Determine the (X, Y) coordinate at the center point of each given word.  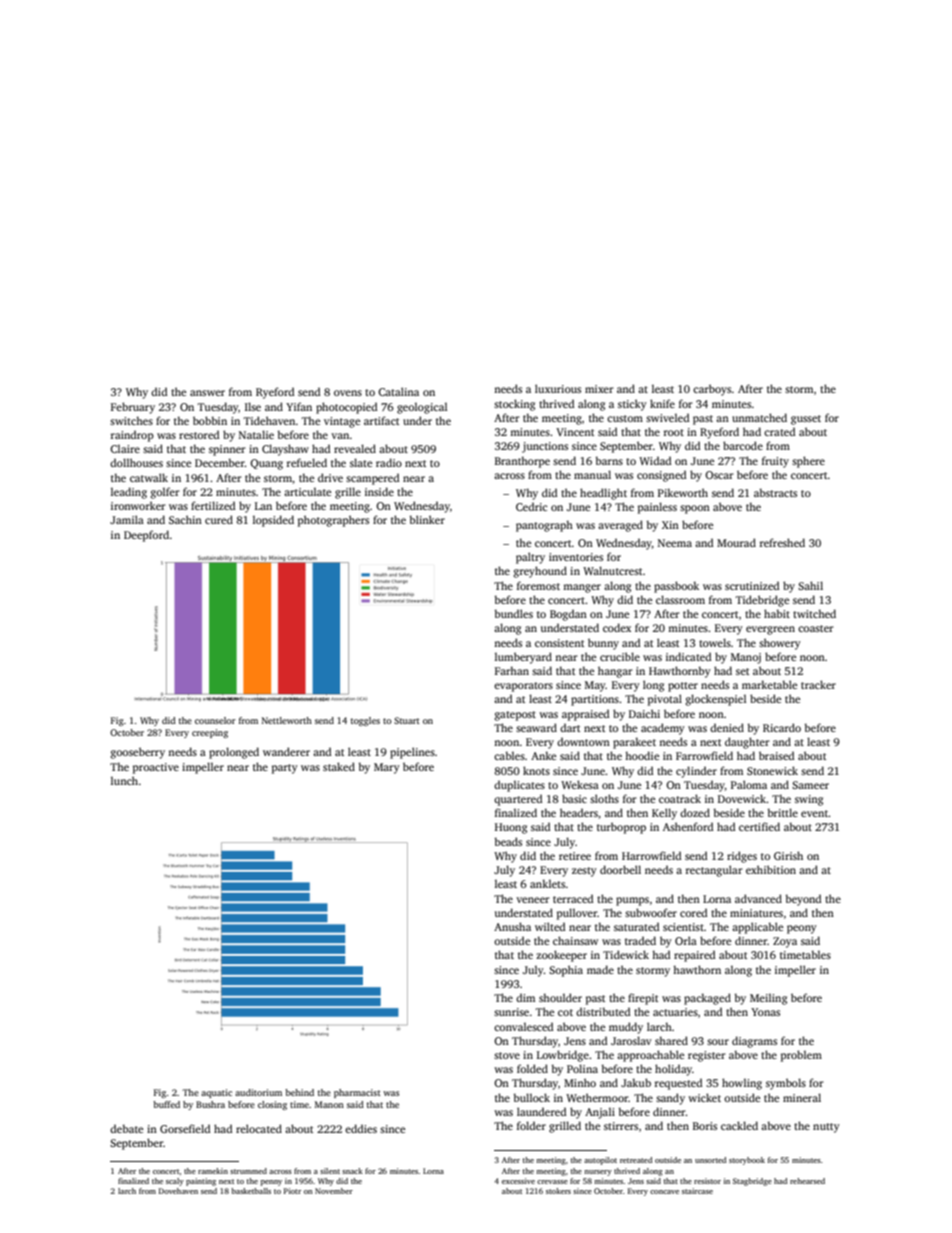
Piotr (292, 1191)
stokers (558, 1191)
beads (508, 841)
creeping (210, 733)
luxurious (558, 388)
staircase (697, 1191)
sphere (808, 462)
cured (219, 519)
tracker (818, 684)
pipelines (412, 753)
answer (207, 393)
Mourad (736, 542)
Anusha (512, 926)
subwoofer (651, 912)
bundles (514, 613)
